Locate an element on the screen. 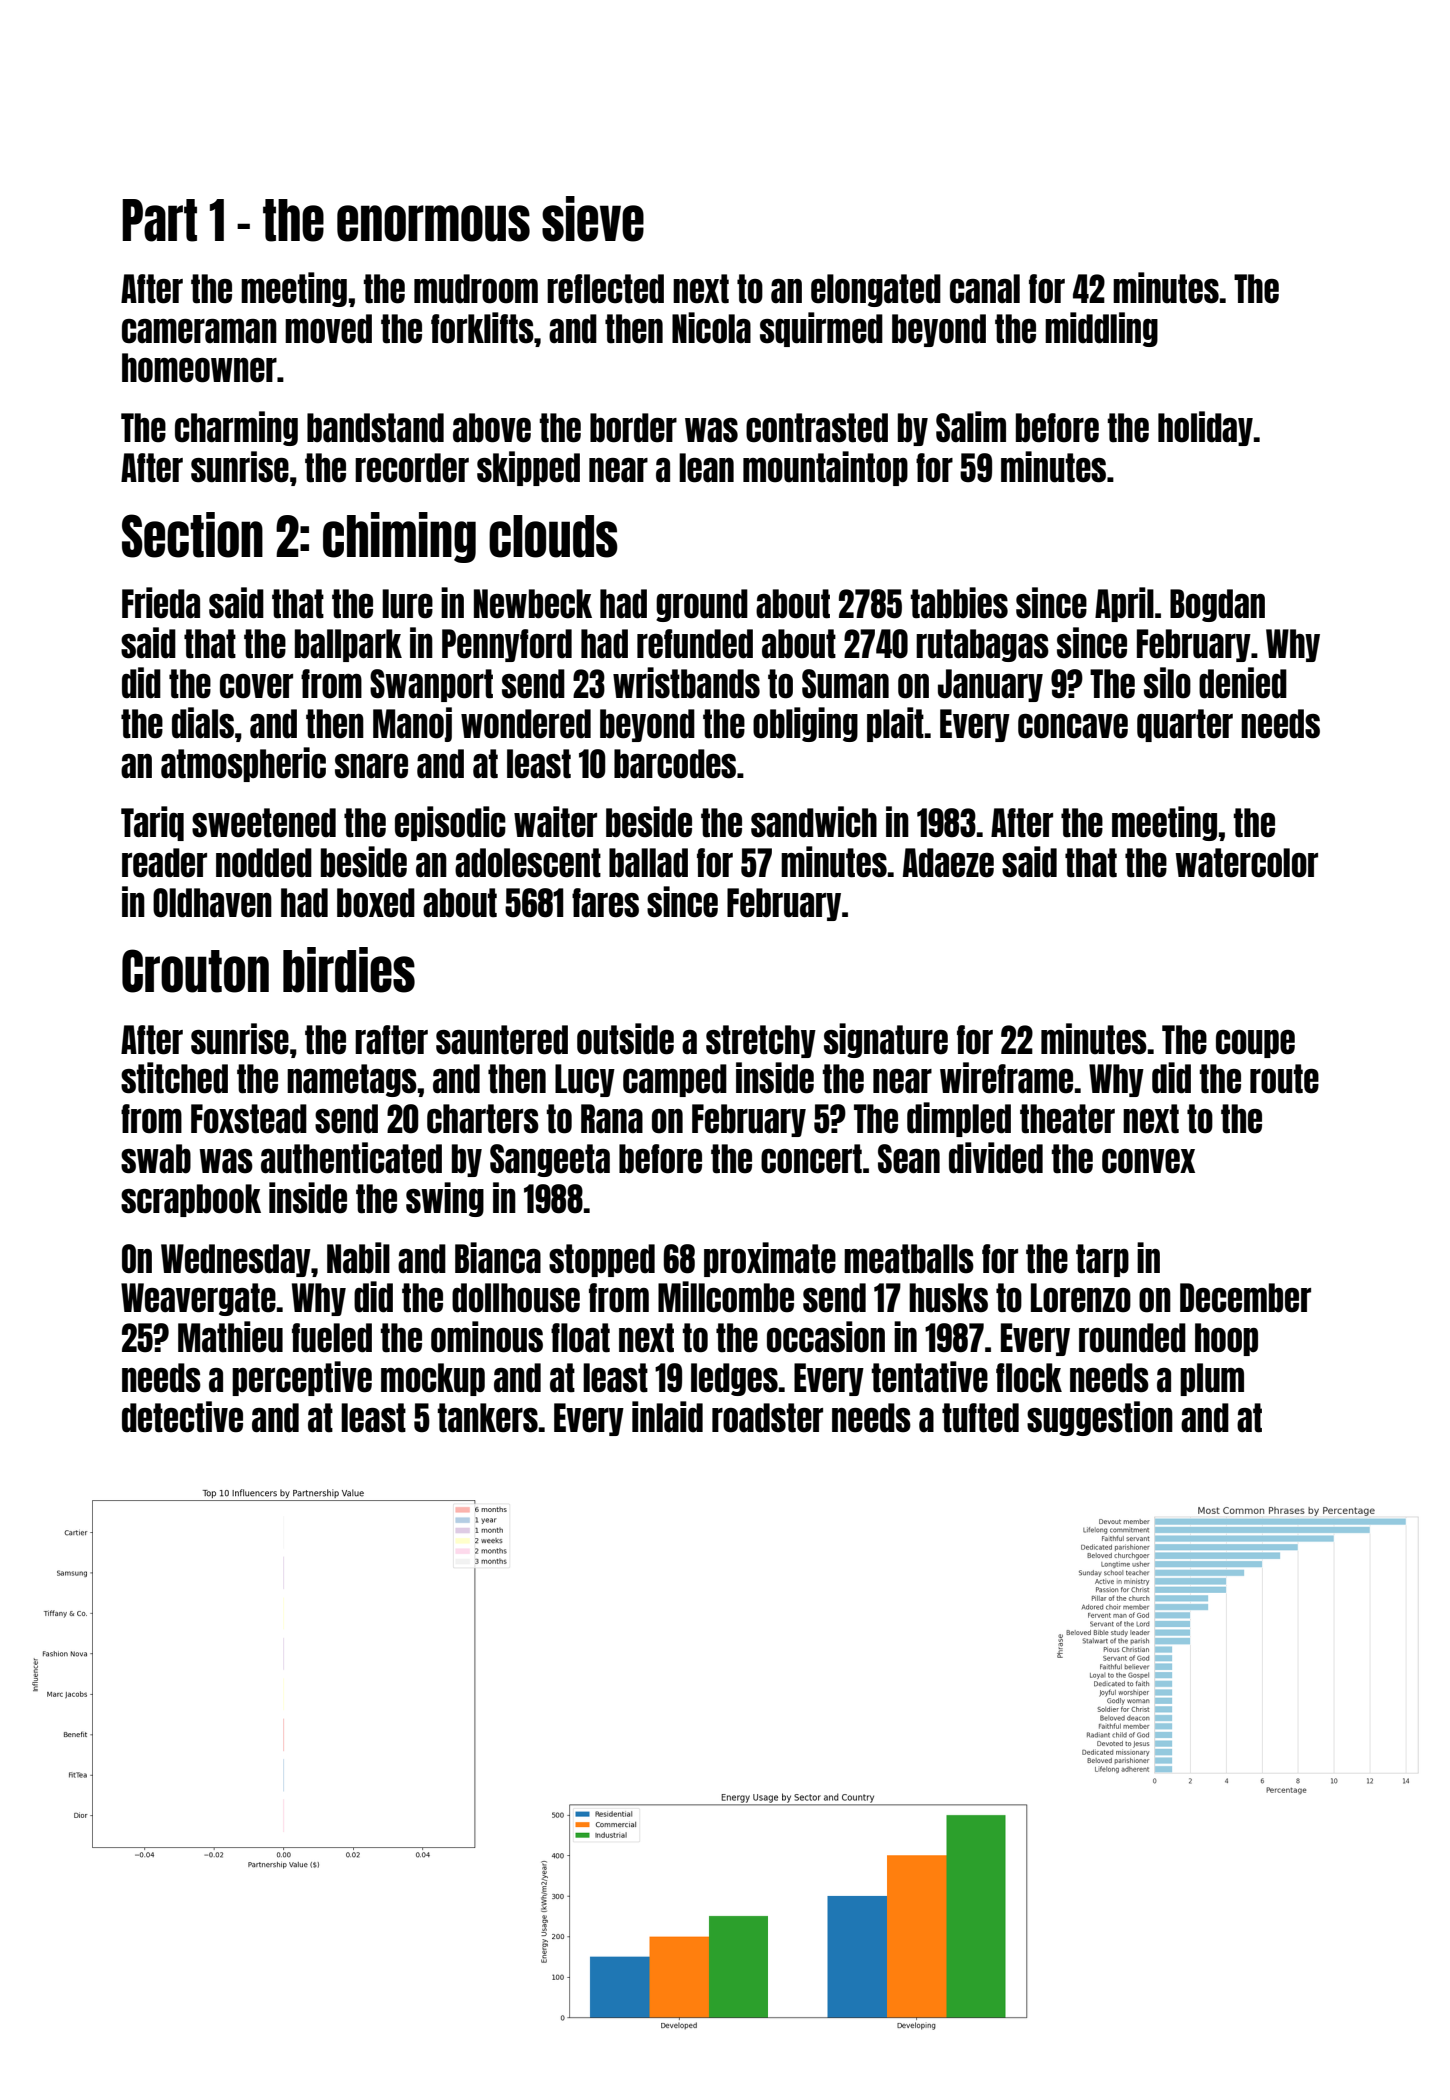 The width and height of the screenshot is (1450, 2100). hoop is located at coordinates (1226, 1339).
